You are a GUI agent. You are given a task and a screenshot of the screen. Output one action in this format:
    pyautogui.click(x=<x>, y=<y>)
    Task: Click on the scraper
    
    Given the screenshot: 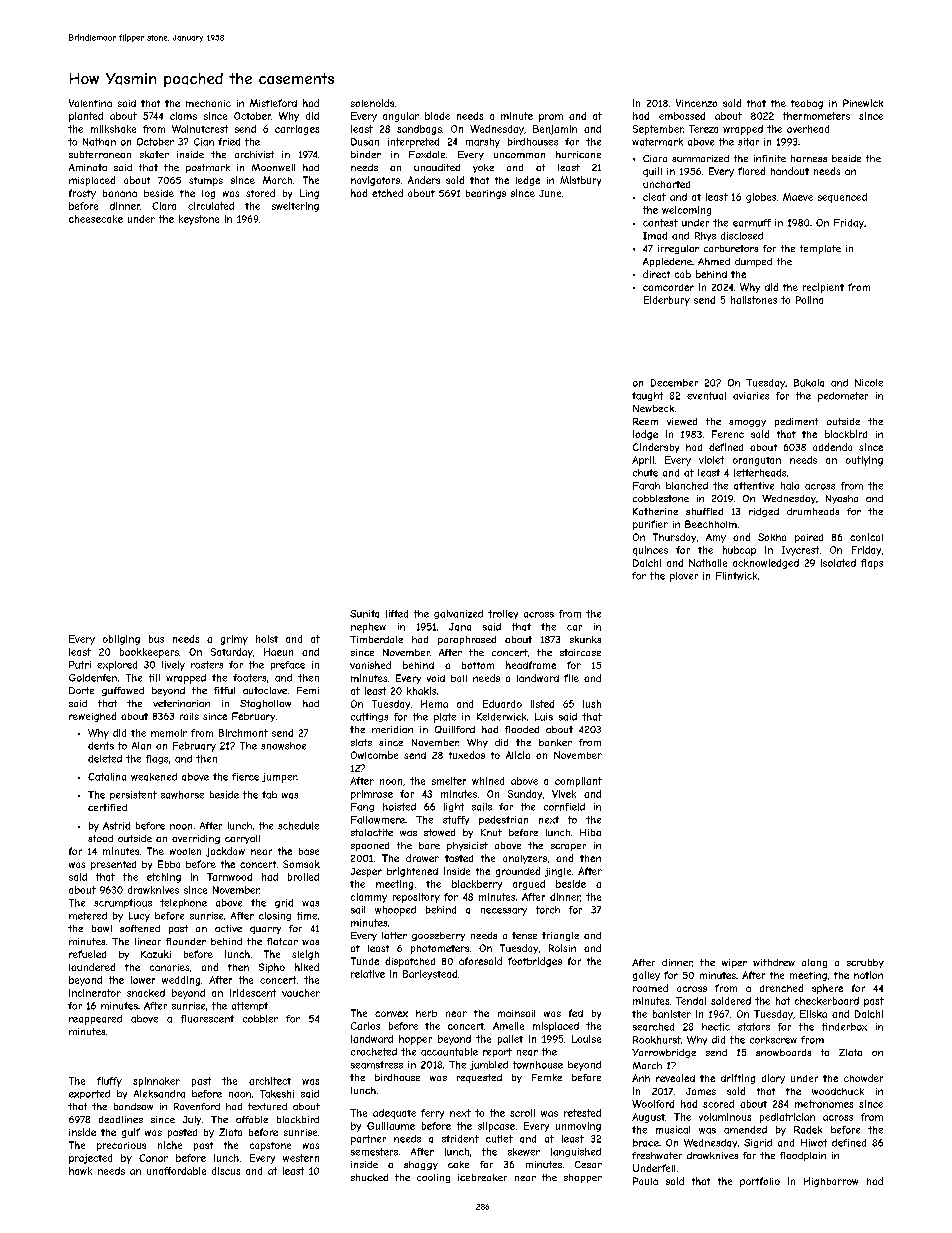 What is the action you would take?
    pyautogui.click(x=568, y=847)
